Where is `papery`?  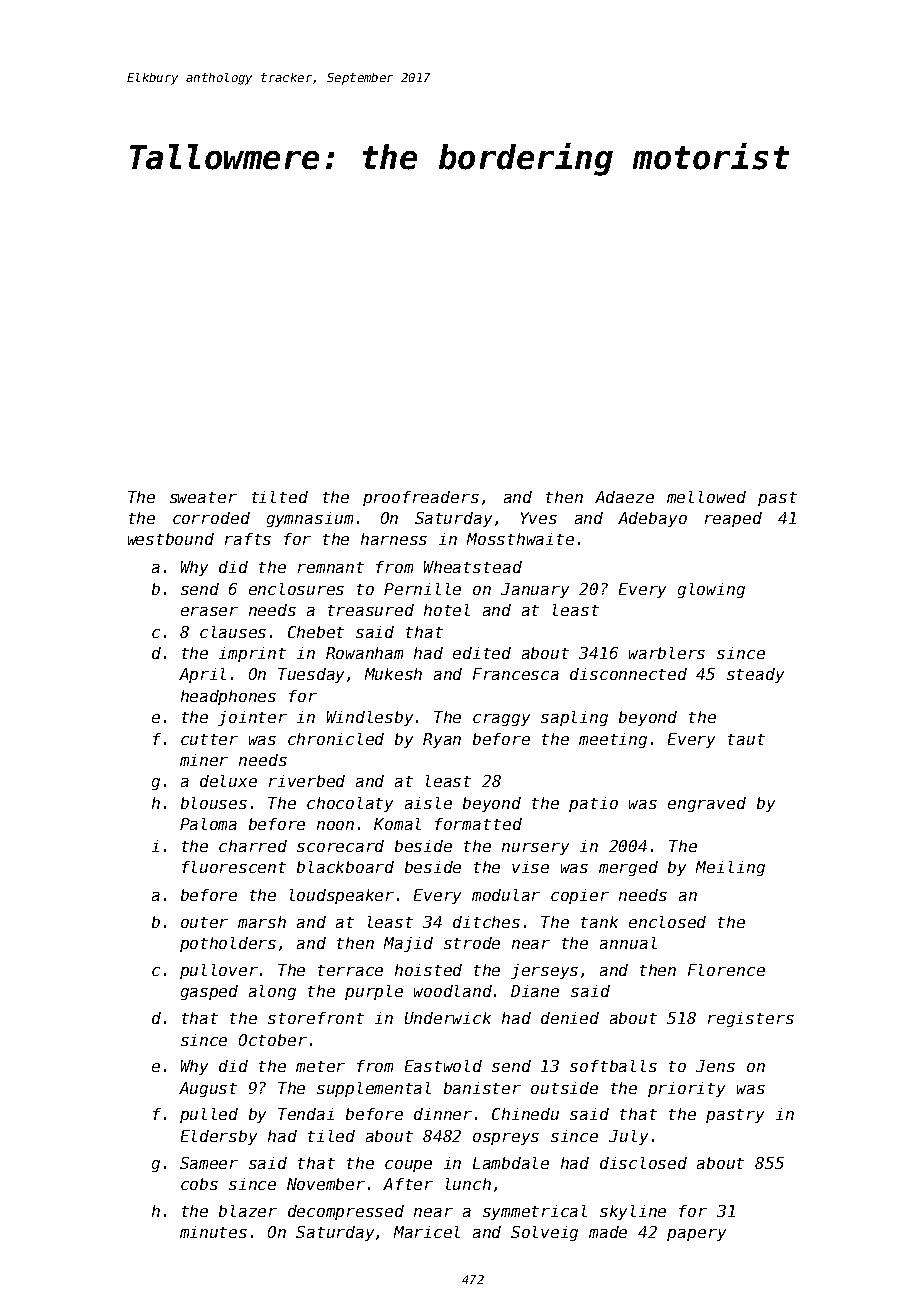
papery is located at coordinates (696, 1235).
